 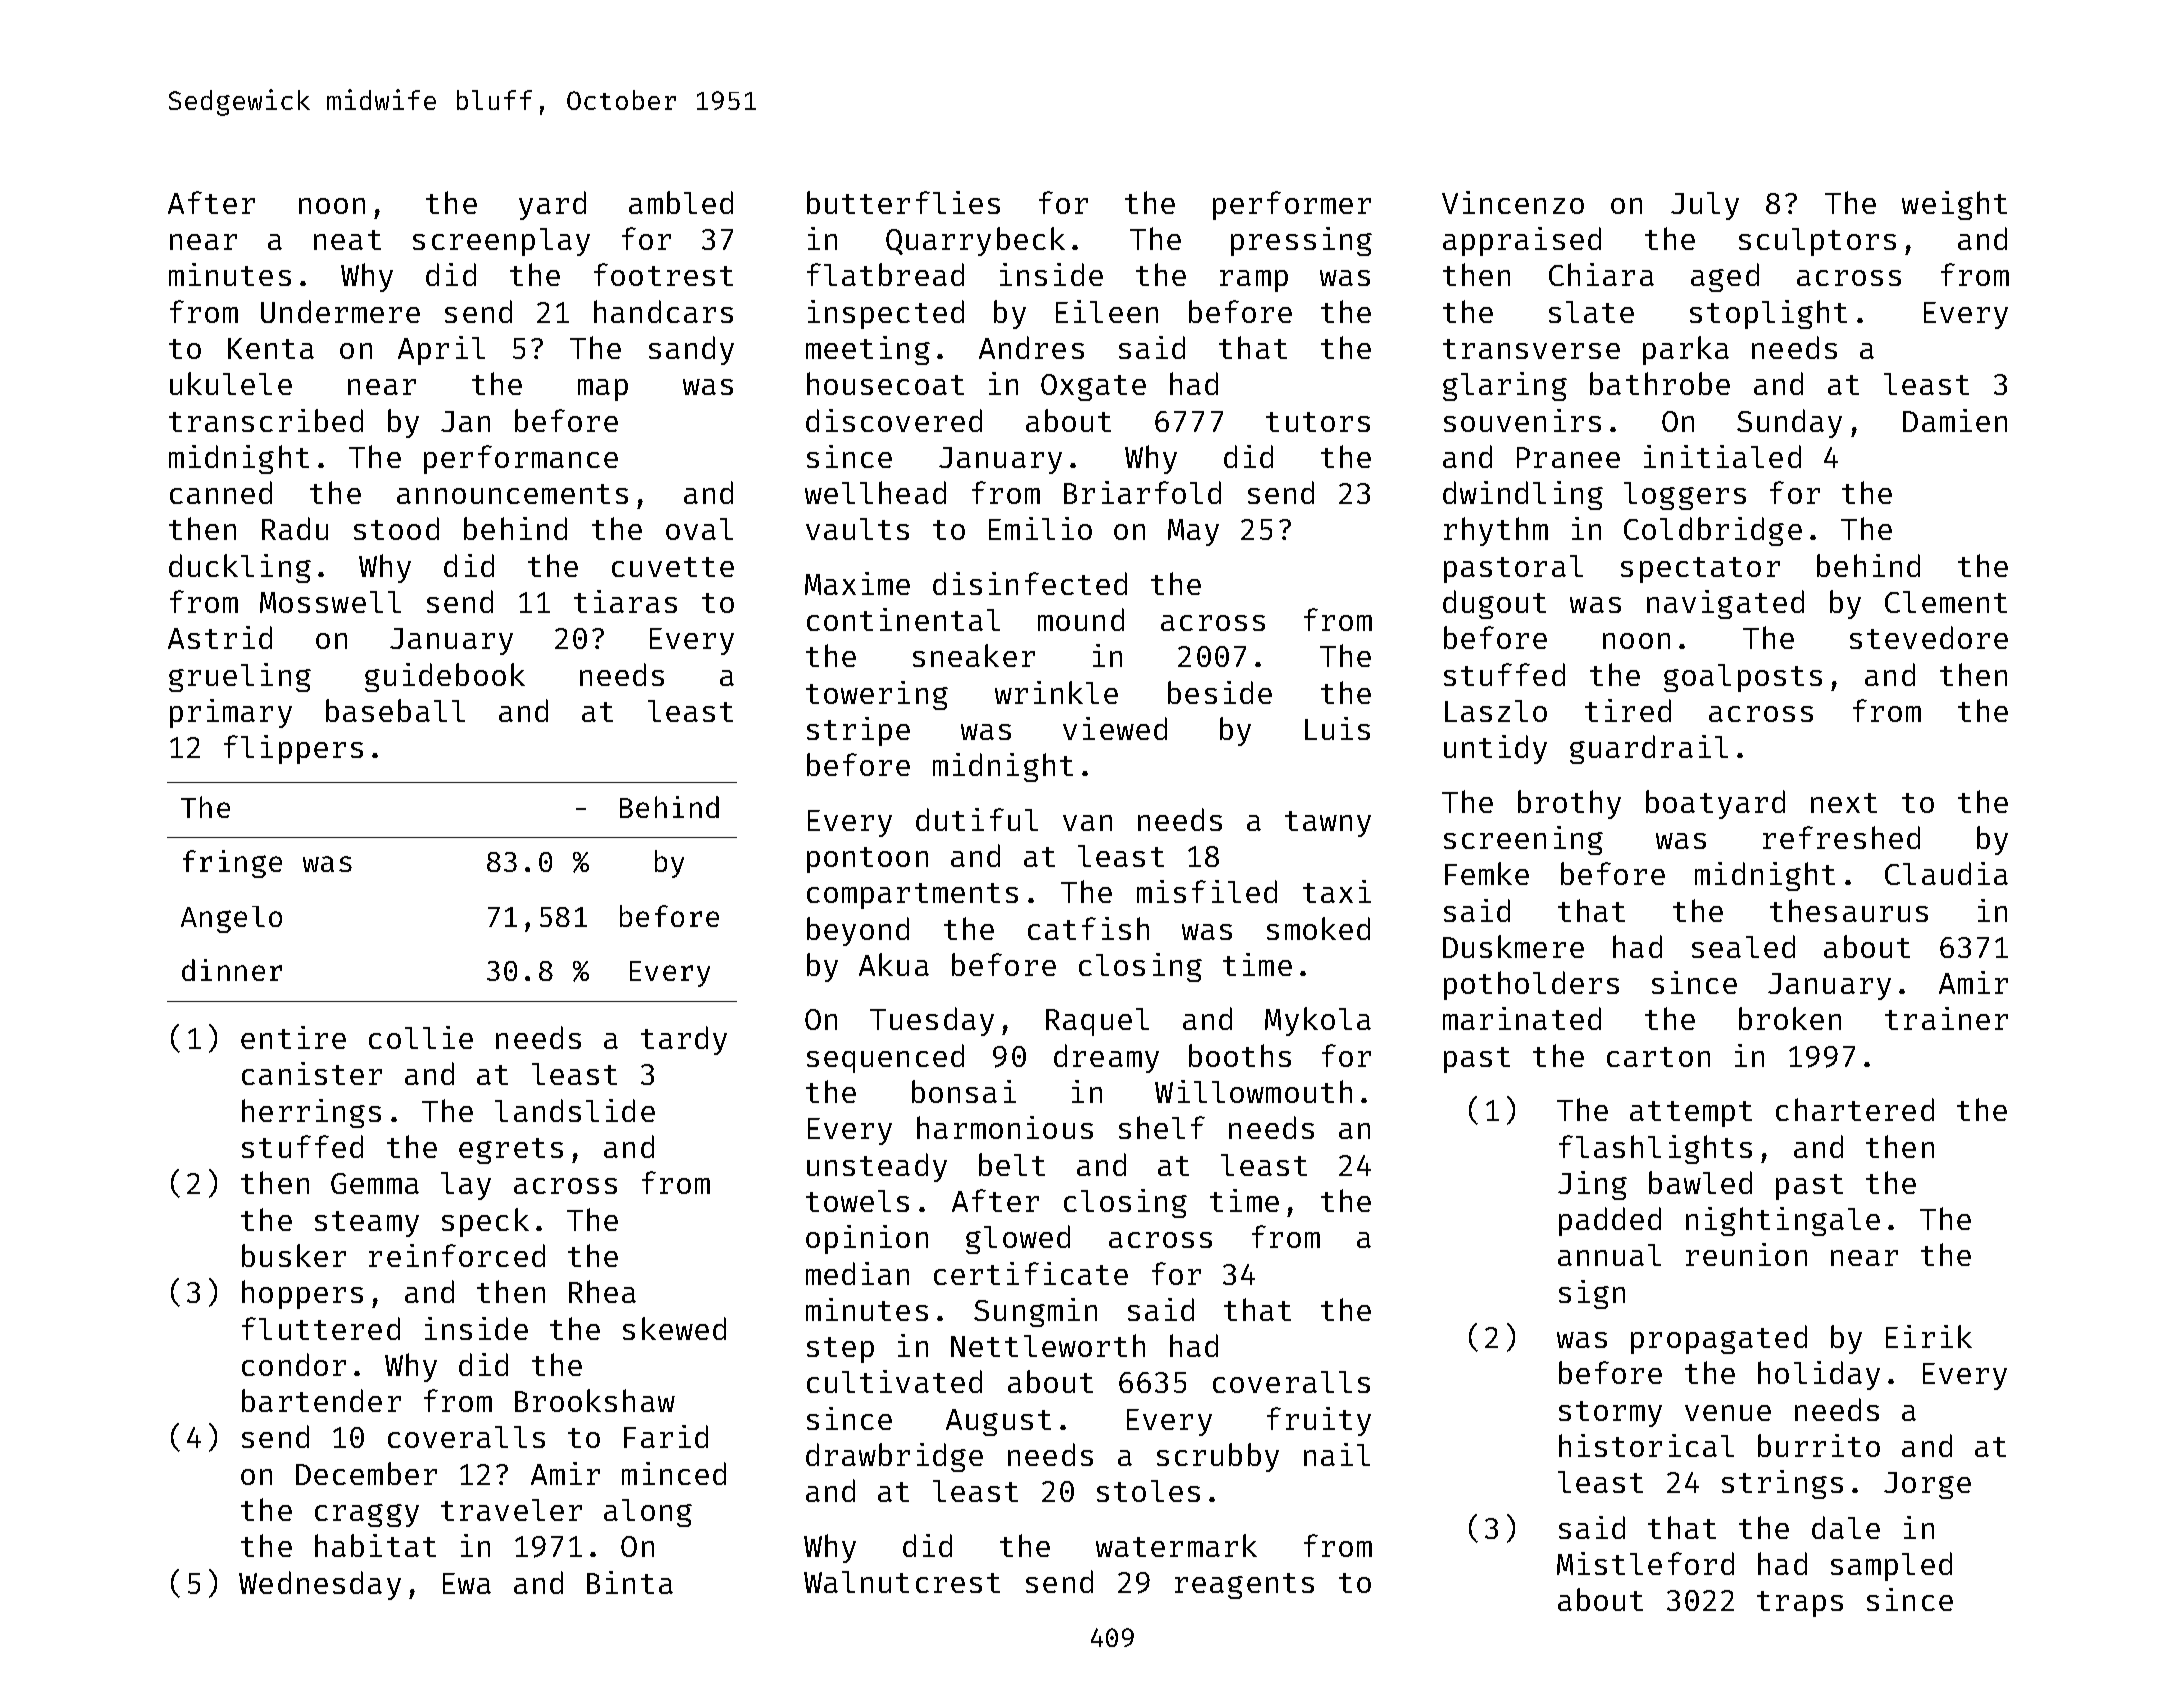 I want to click on taxi, so click(x=1337, y=891).
